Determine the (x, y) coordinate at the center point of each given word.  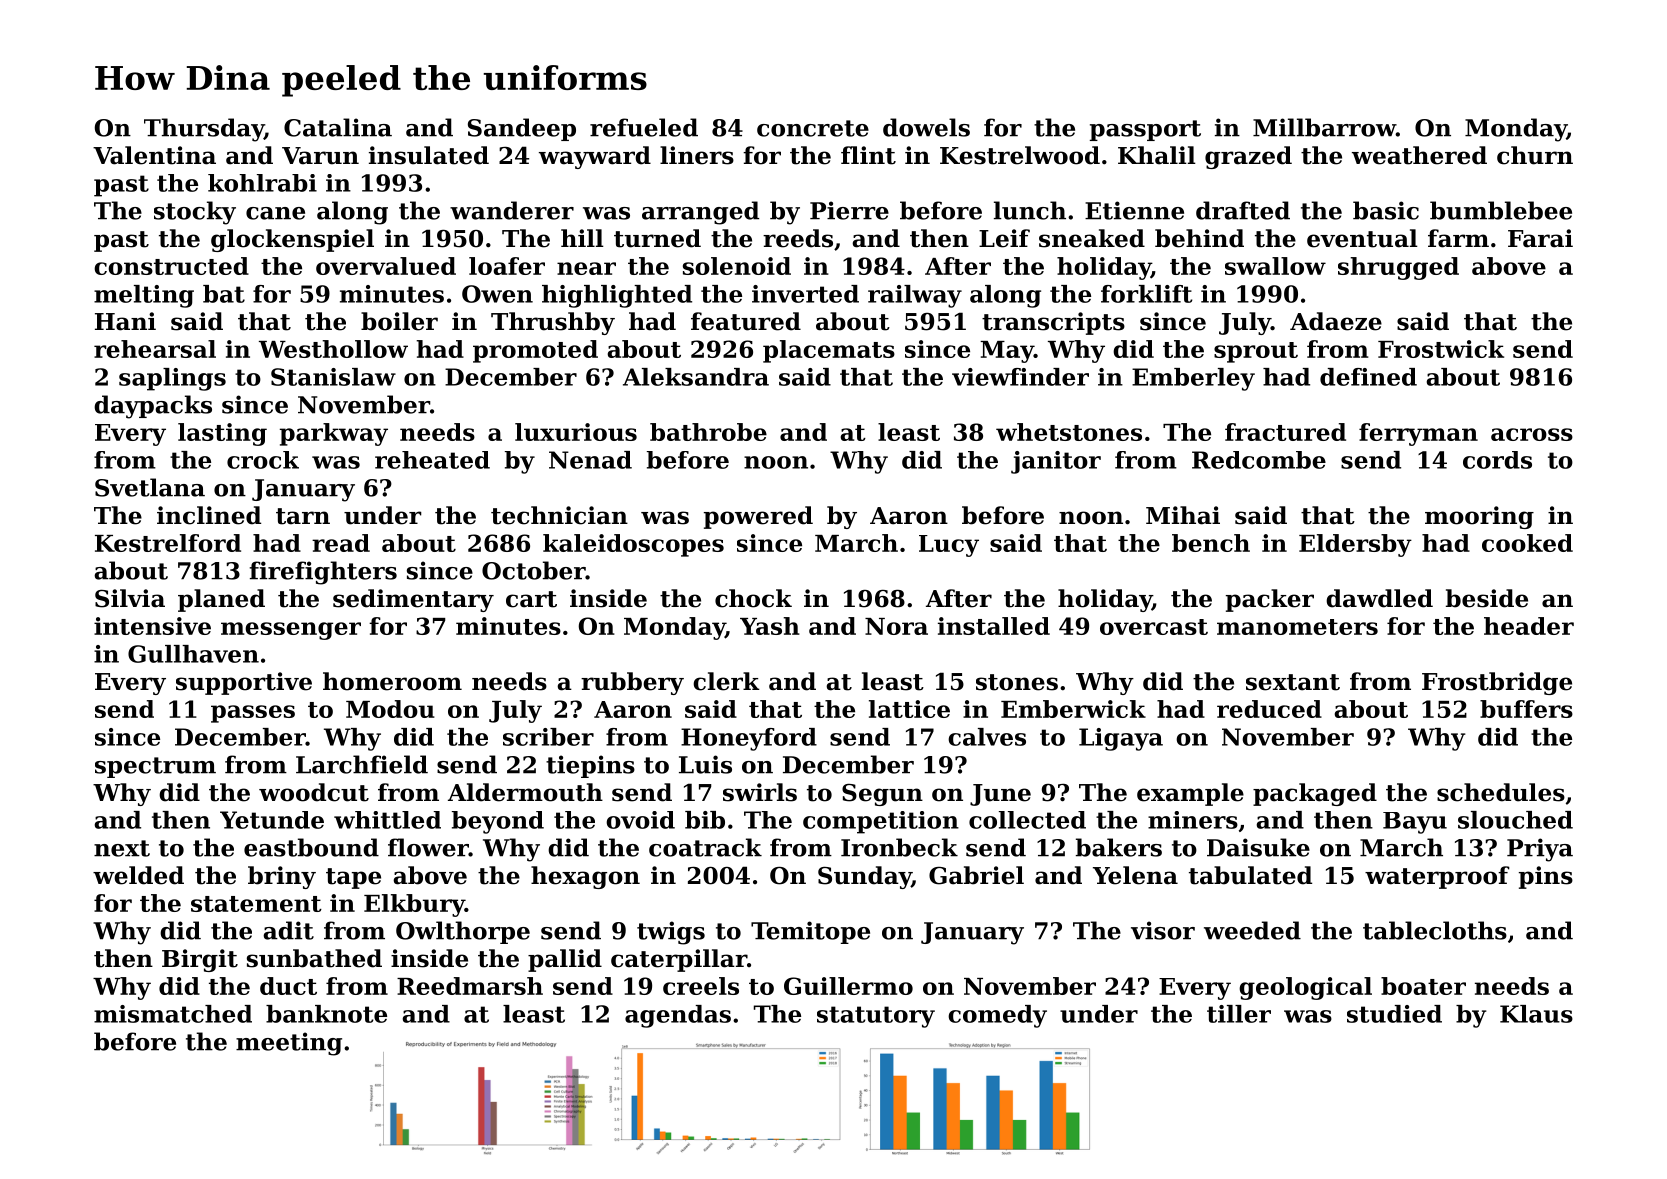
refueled (644, 127)
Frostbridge (1497, 683)
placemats (829, 351)
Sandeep (522, 129)
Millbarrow (1324, 127)
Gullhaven (193, 654)
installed (994, 626)
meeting (289, 1044)
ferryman (1418, 434)
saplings (172, 379)
